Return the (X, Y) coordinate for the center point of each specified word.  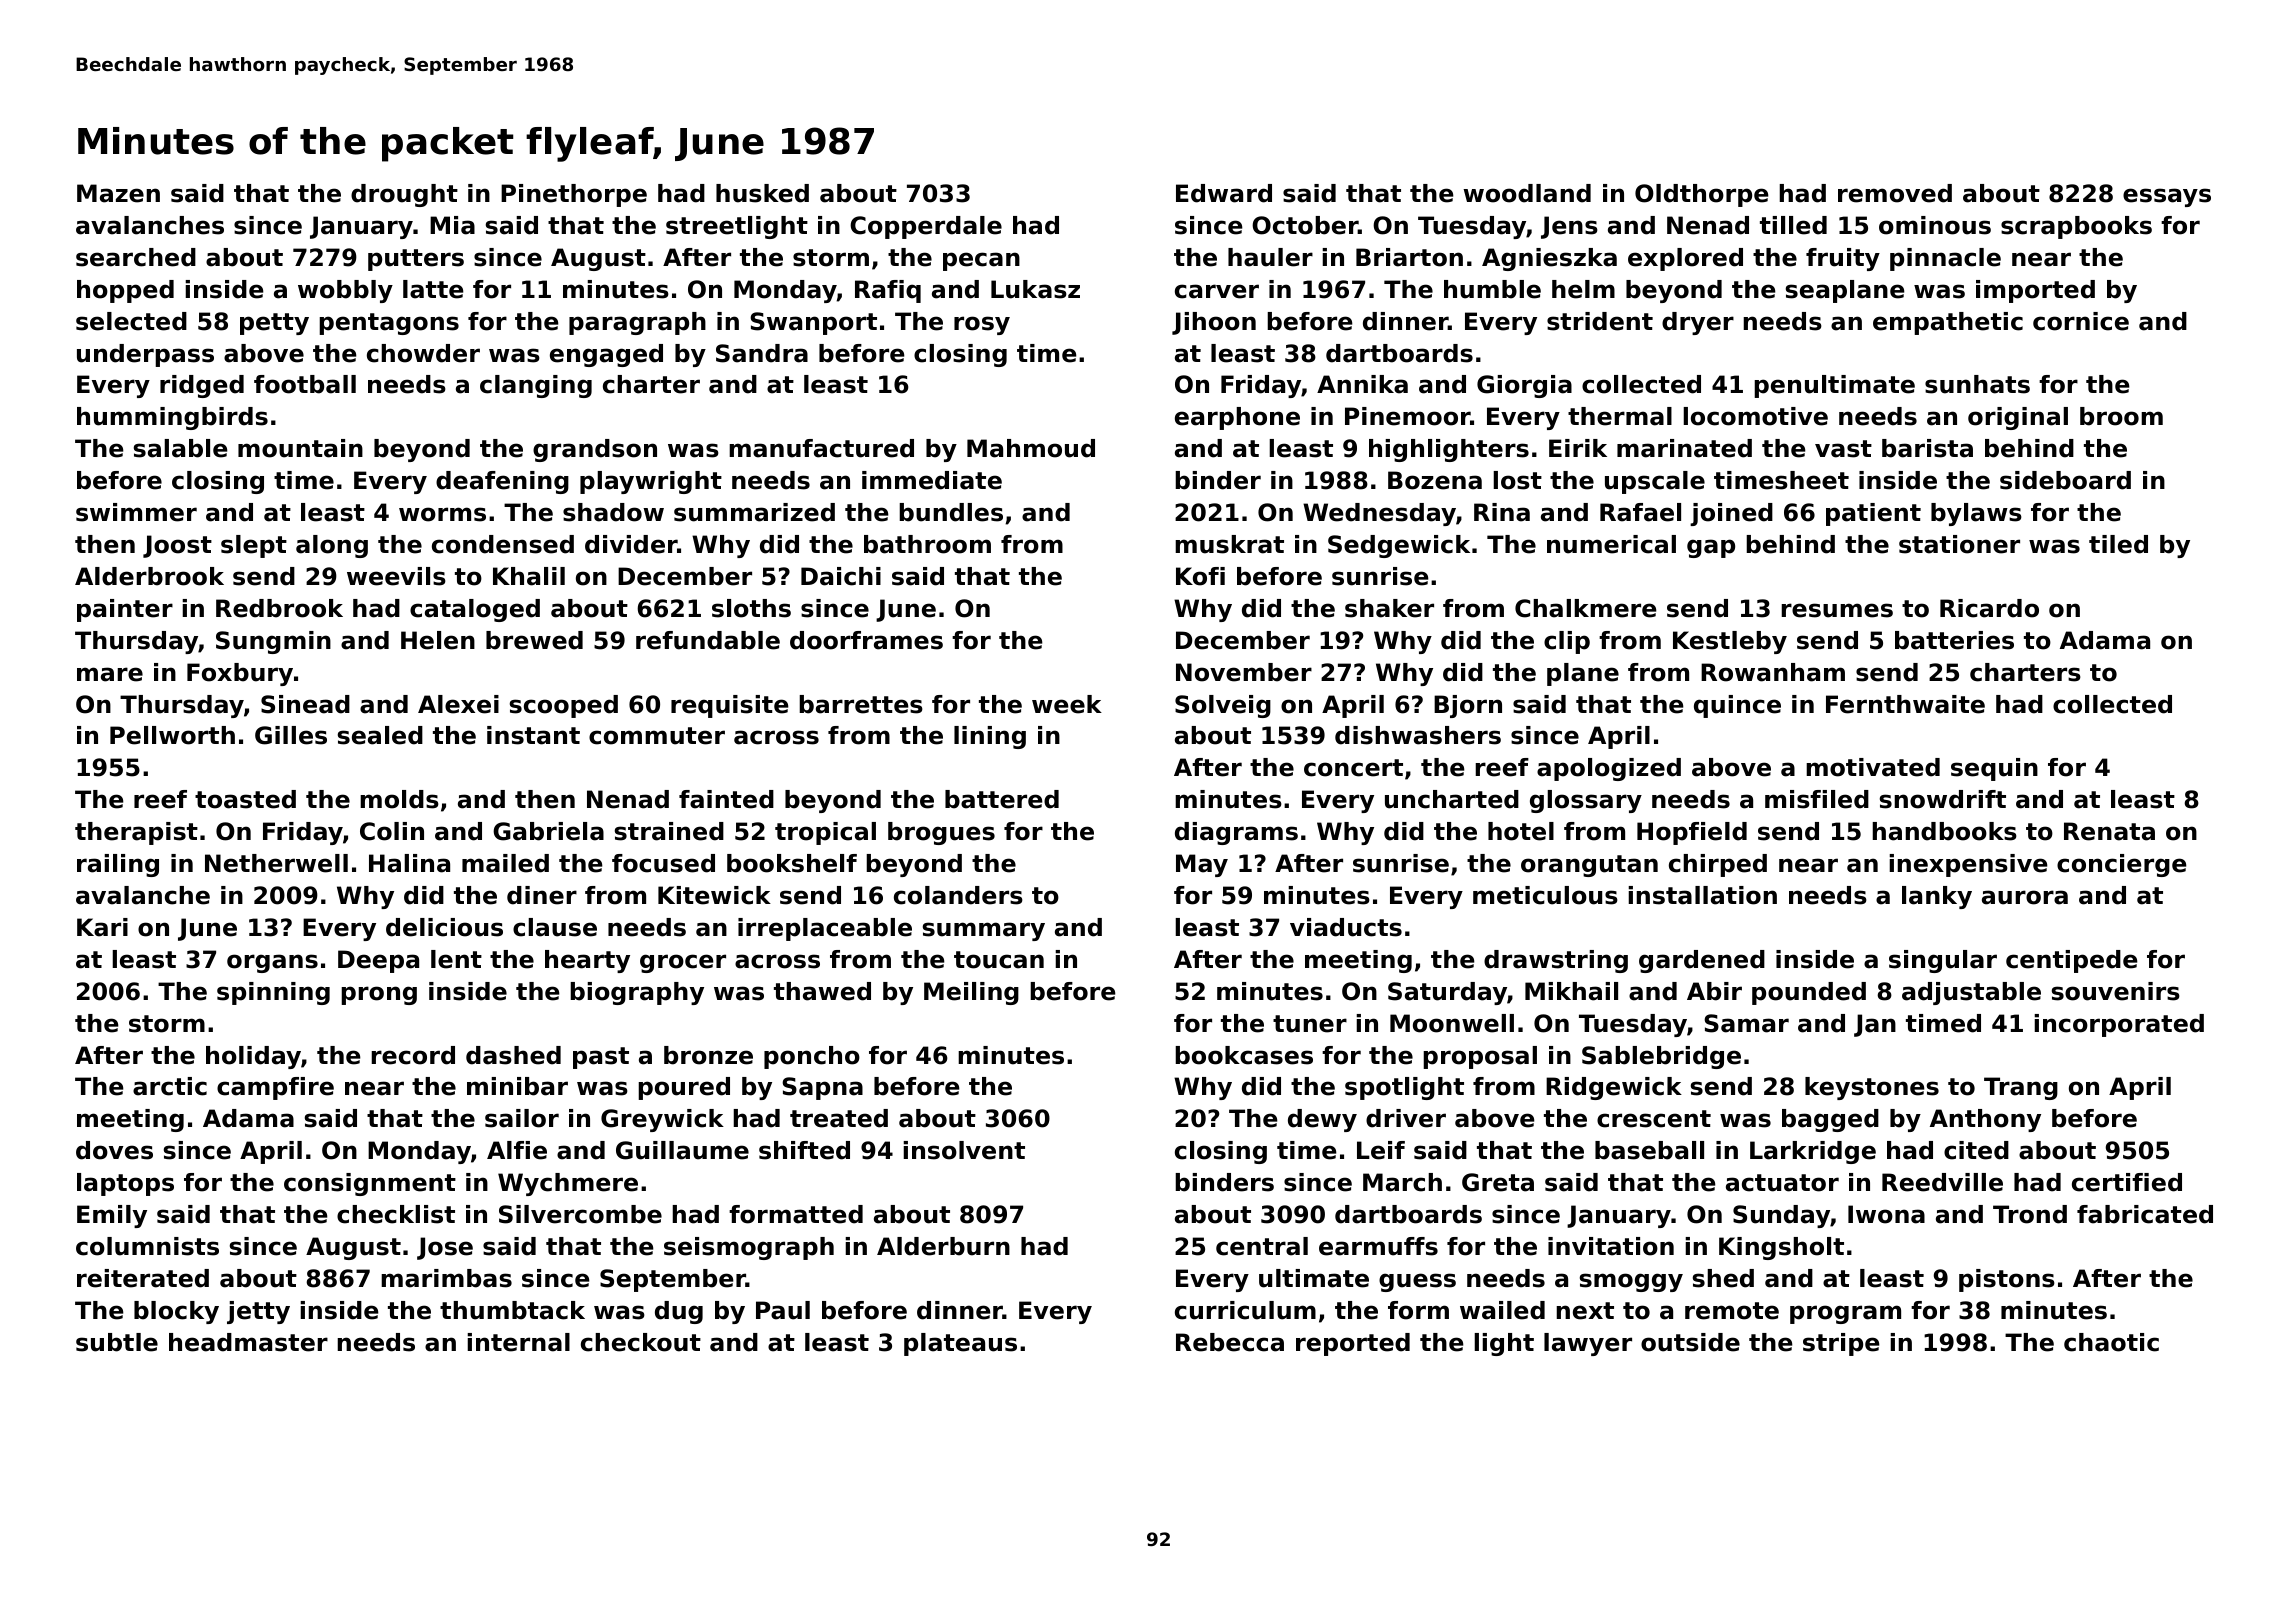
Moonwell (1452, 1023)
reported (1353, 1344)
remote (1732, 1311)
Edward (1224, 193)
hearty (587, 961)
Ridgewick (1614, 1088)
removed (1895, 193)
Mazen (118, 193)
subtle (117, 1342)
